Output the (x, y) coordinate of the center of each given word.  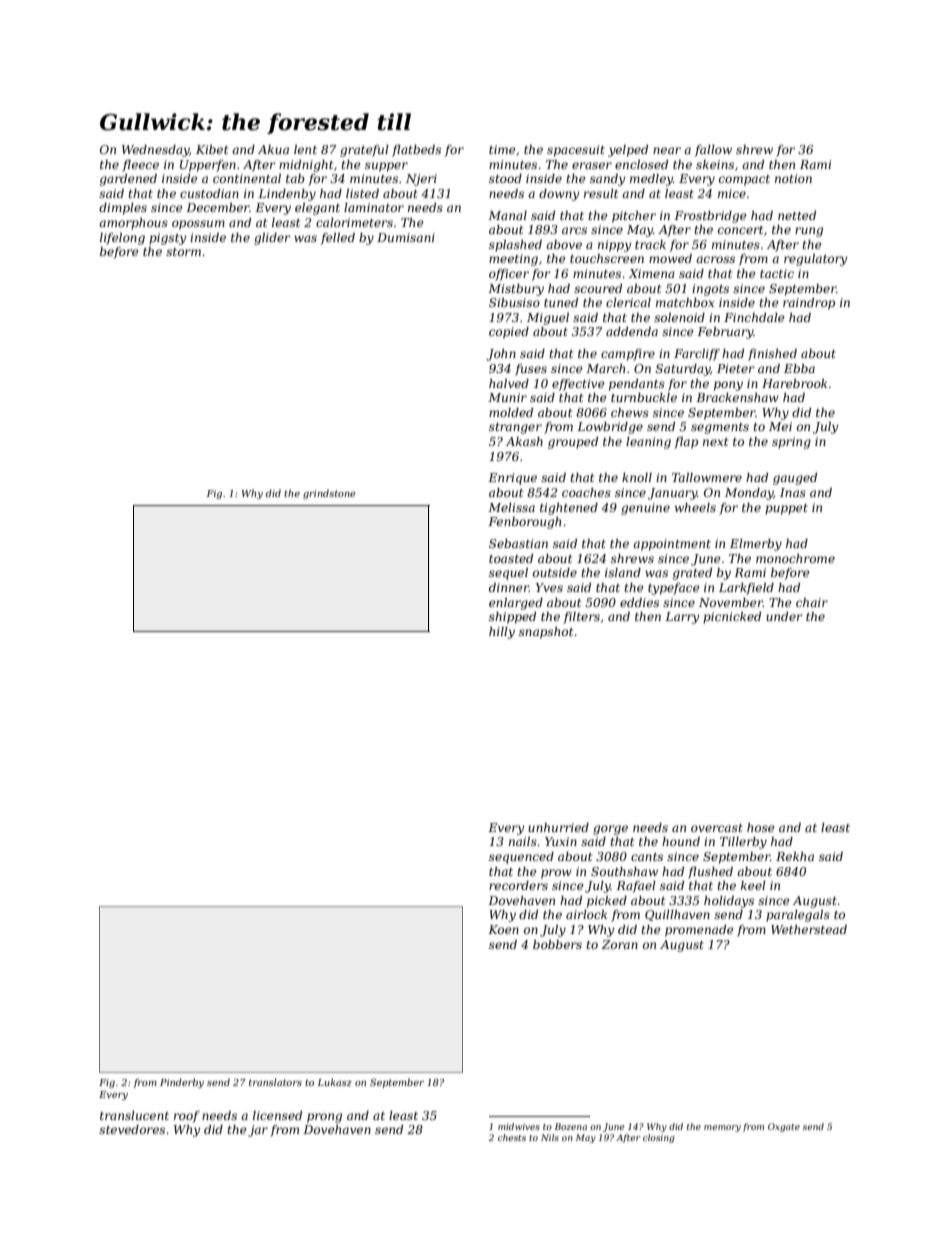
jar (258, 1131)
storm (183, 252)
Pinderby (182, 1083)
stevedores (132, 1129)
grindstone (329, 494)
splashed (515, 246)
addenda (632, 331)
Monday (749, 494)
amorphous (133, 224)
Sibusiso (514, 302)
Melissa (511, 507)
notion (793, 178)
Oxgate (784, 1127)
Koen (503, 929)
